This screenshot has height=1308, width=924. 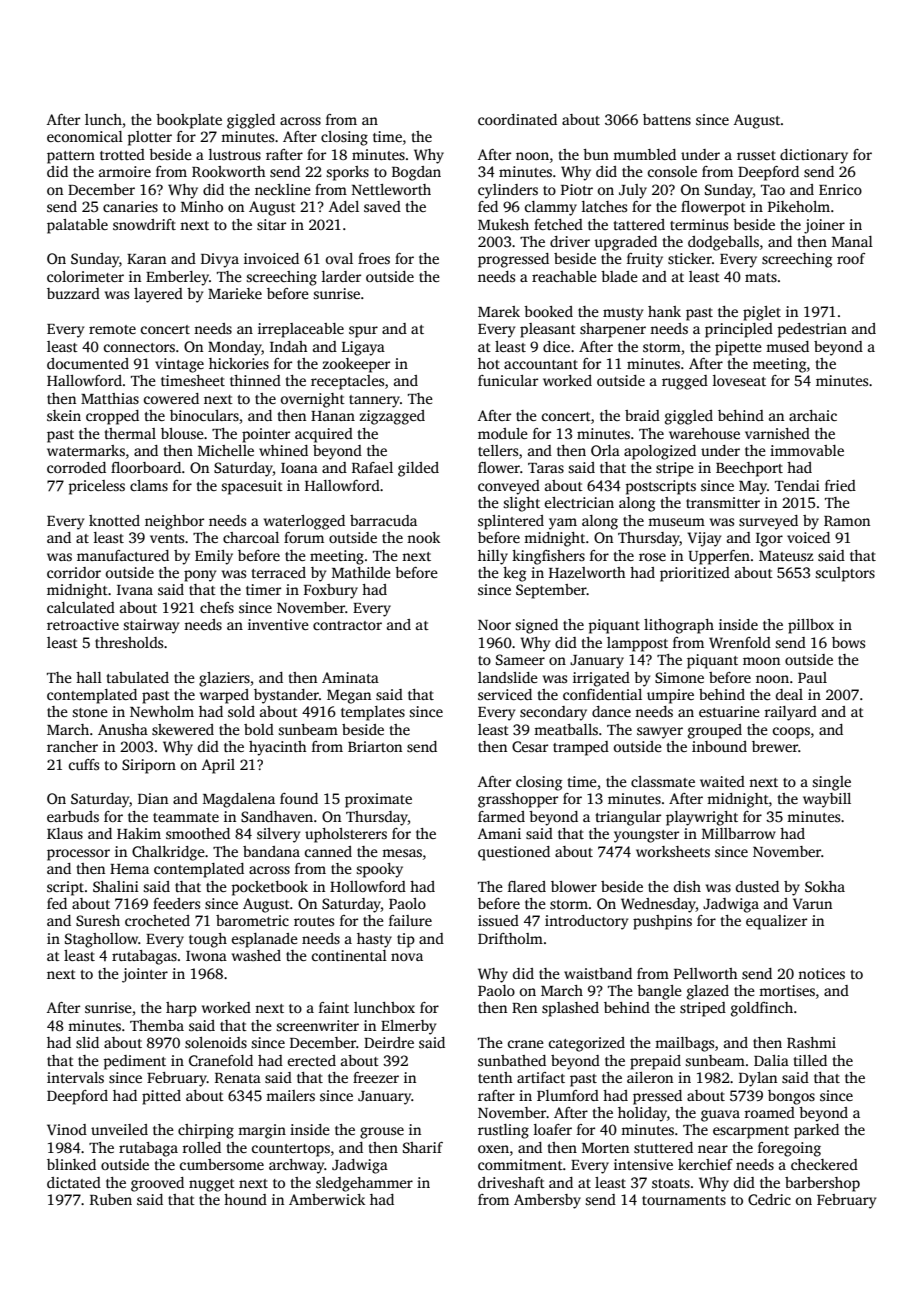 I want to click on sculptors, so click(x=845, y=574).
